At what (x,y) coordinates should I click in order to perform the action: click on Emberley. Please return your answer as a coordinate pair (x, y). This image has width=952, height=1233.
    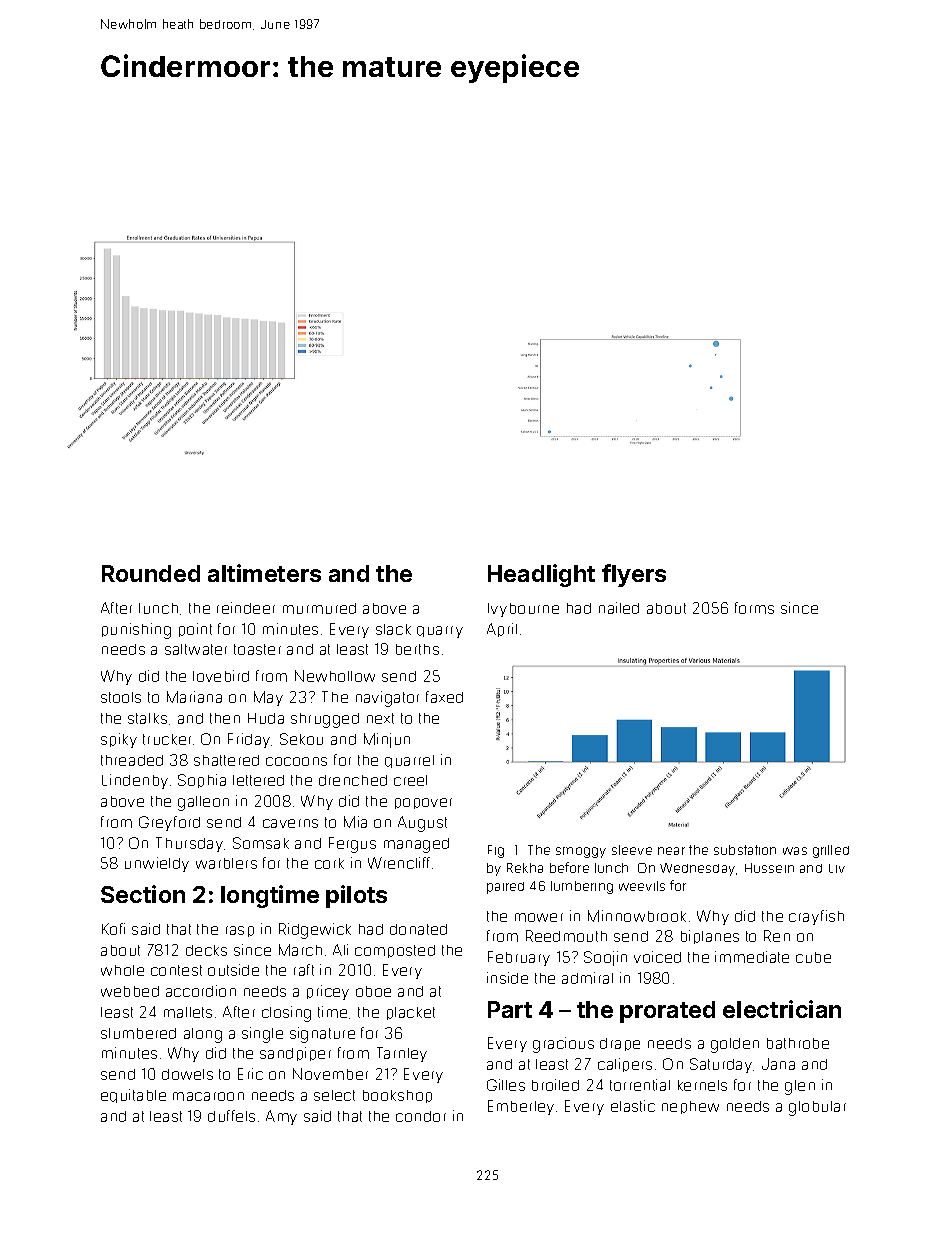
    Looking at the image, I should click on (521, 1107).
